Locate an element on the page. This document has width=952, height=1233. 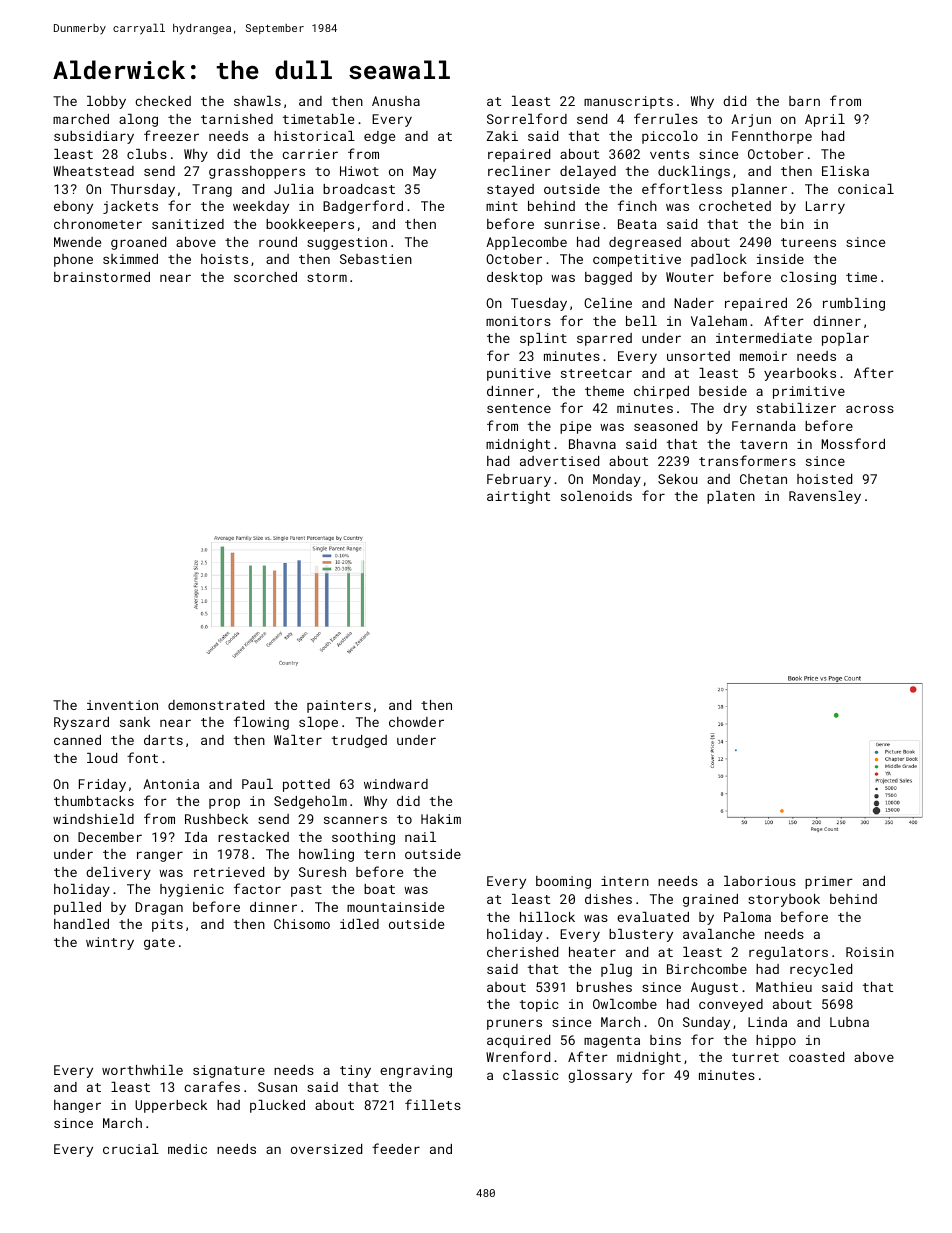
invention is located at coordinates (122, 705).
